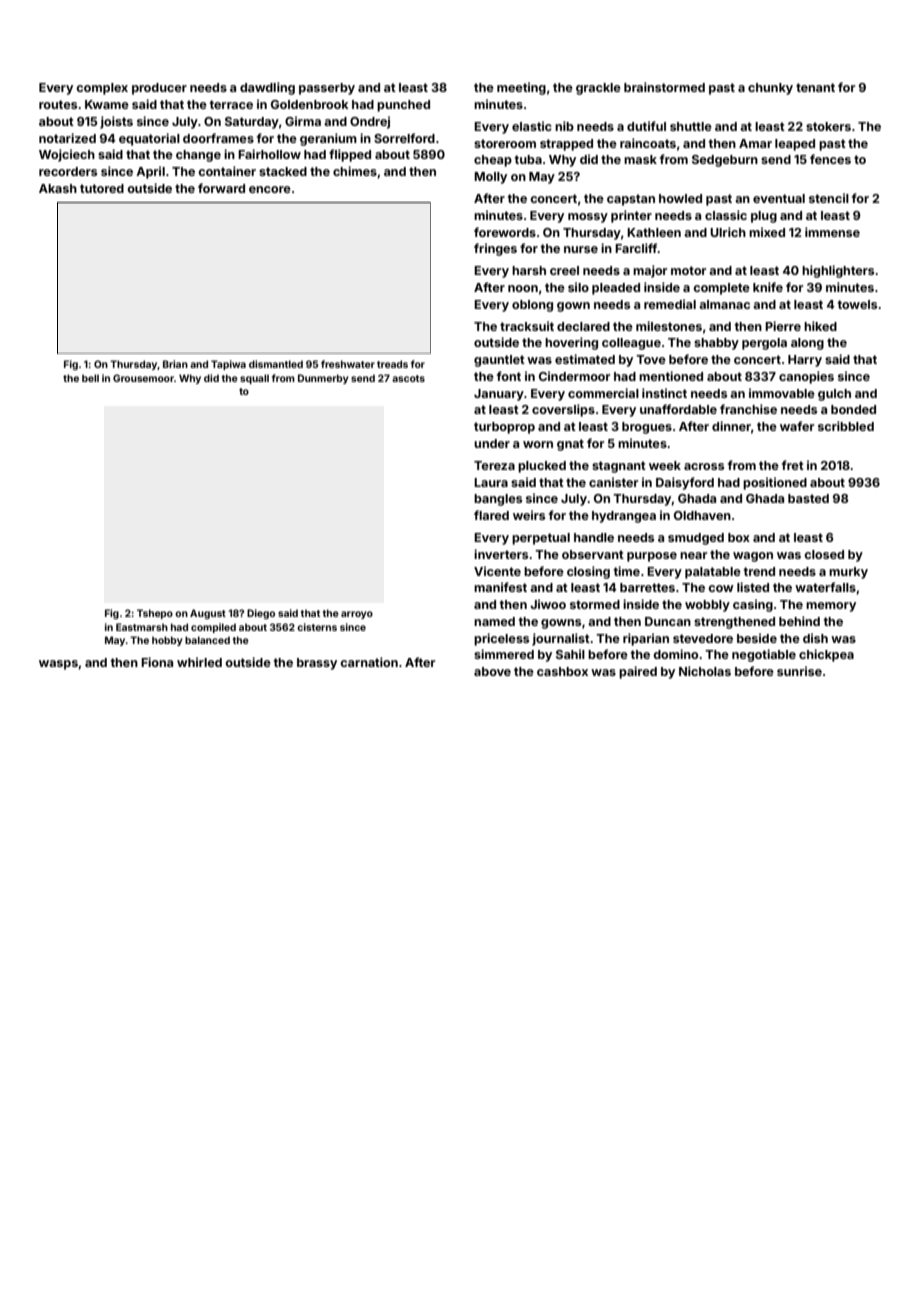 The height and width of the document is (1308, 924). I want to click on stencil, so click(829, 198).
